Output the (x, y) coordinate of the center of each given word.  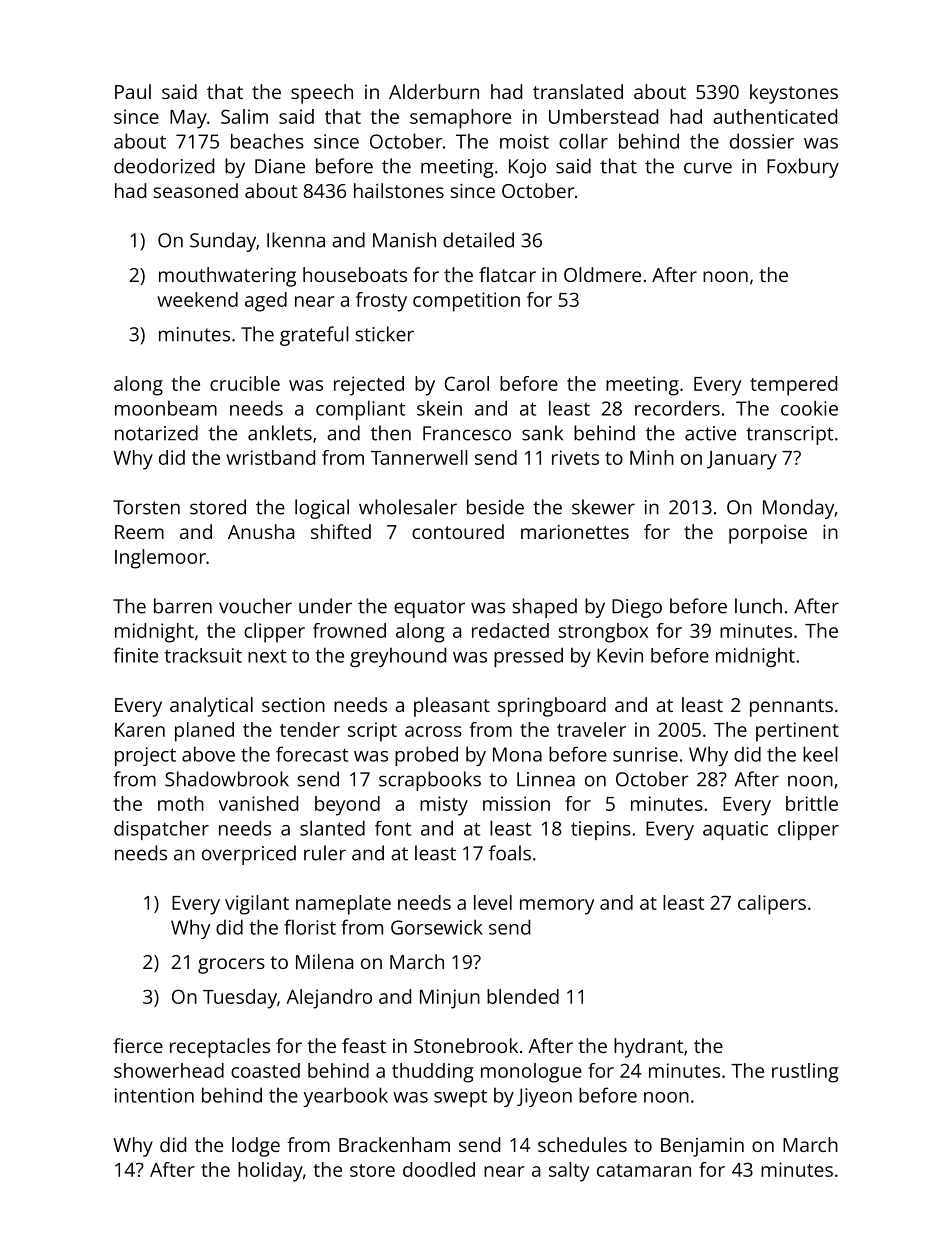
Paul (133, 91)
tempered (793, 386)
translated (578, 91)
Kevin (620, 655)
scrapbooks (430, 781)
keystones (794, 94)
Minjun (450, 999)
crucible (245, 383)
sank (542, 433)
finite (136, 655)
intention (154, 1095)
